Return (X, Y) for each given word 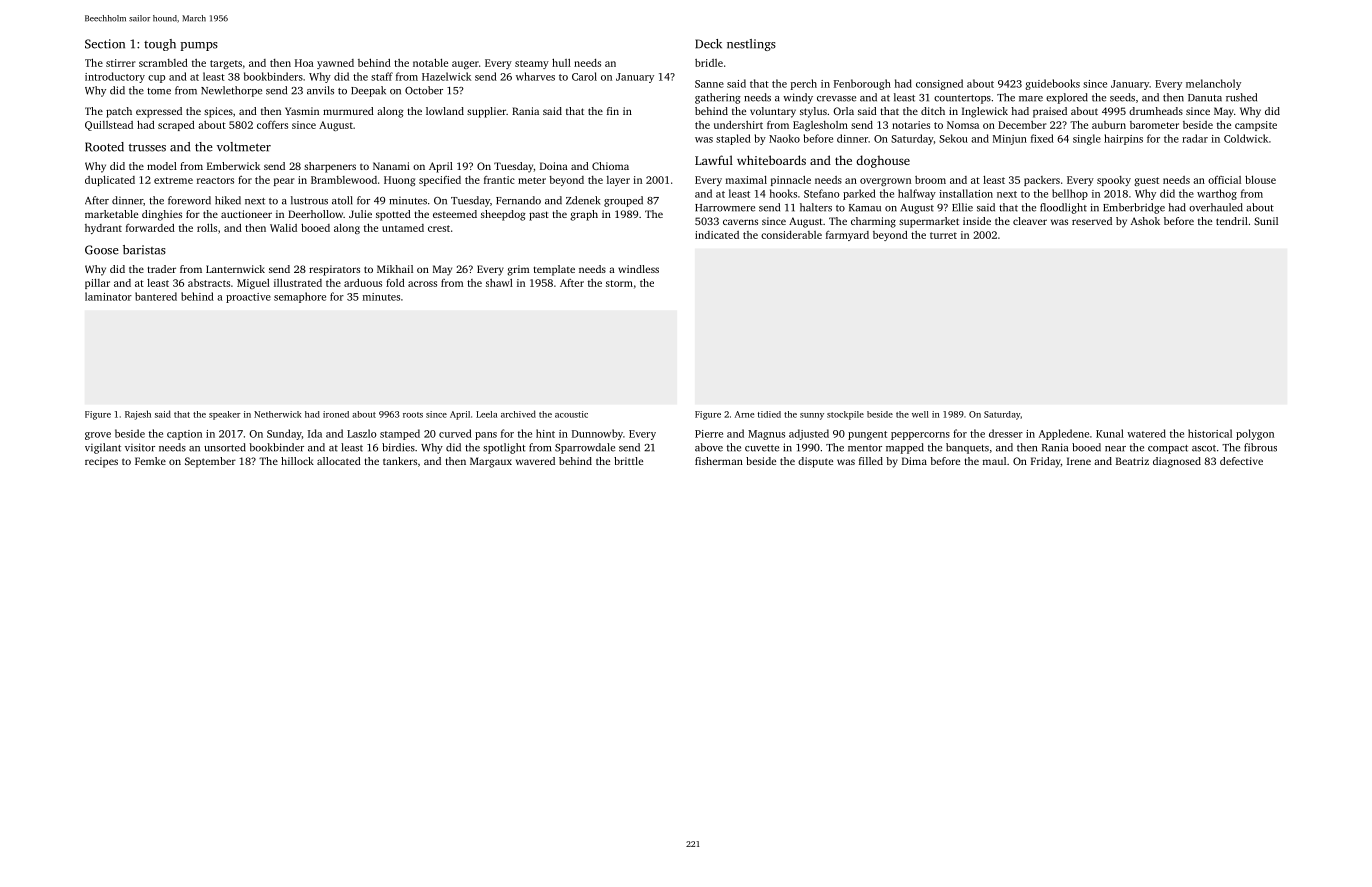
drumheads (1156, 111)
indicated (717, 235)
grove (98, 436)
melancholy (1213, 84)
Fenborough (862, 84)
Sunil (1266, 221)
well (920, 414)
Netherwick (278, 414)
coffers (272, 125)
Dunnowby (597, 434)
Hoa (304, 63)
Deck (708, 44)
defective (1241, 461)
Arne (744, 414)
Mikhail (395, 269)
